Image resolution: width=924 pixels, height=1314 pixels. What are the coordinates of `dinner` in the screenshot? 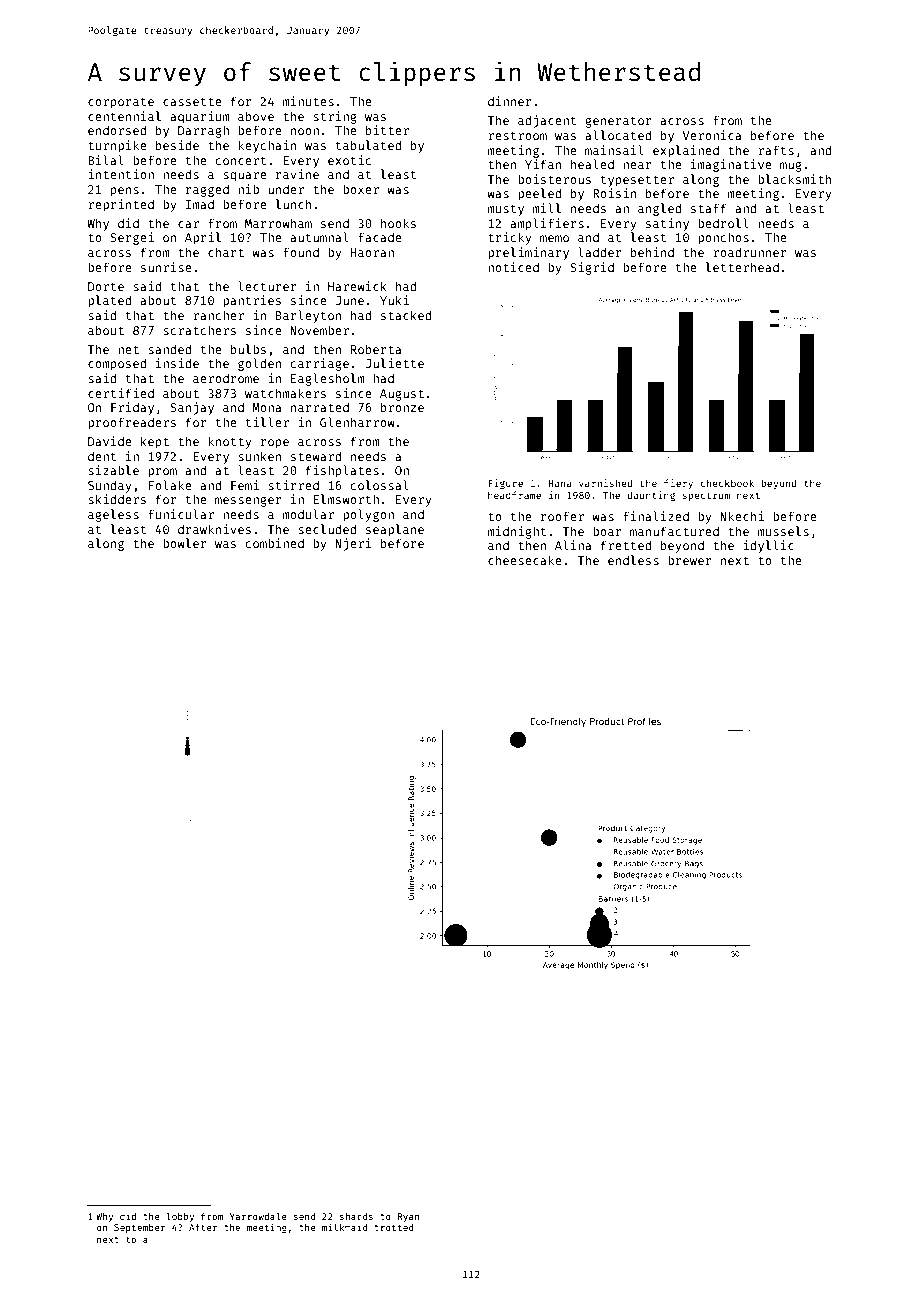 It's located at (510, 101).
